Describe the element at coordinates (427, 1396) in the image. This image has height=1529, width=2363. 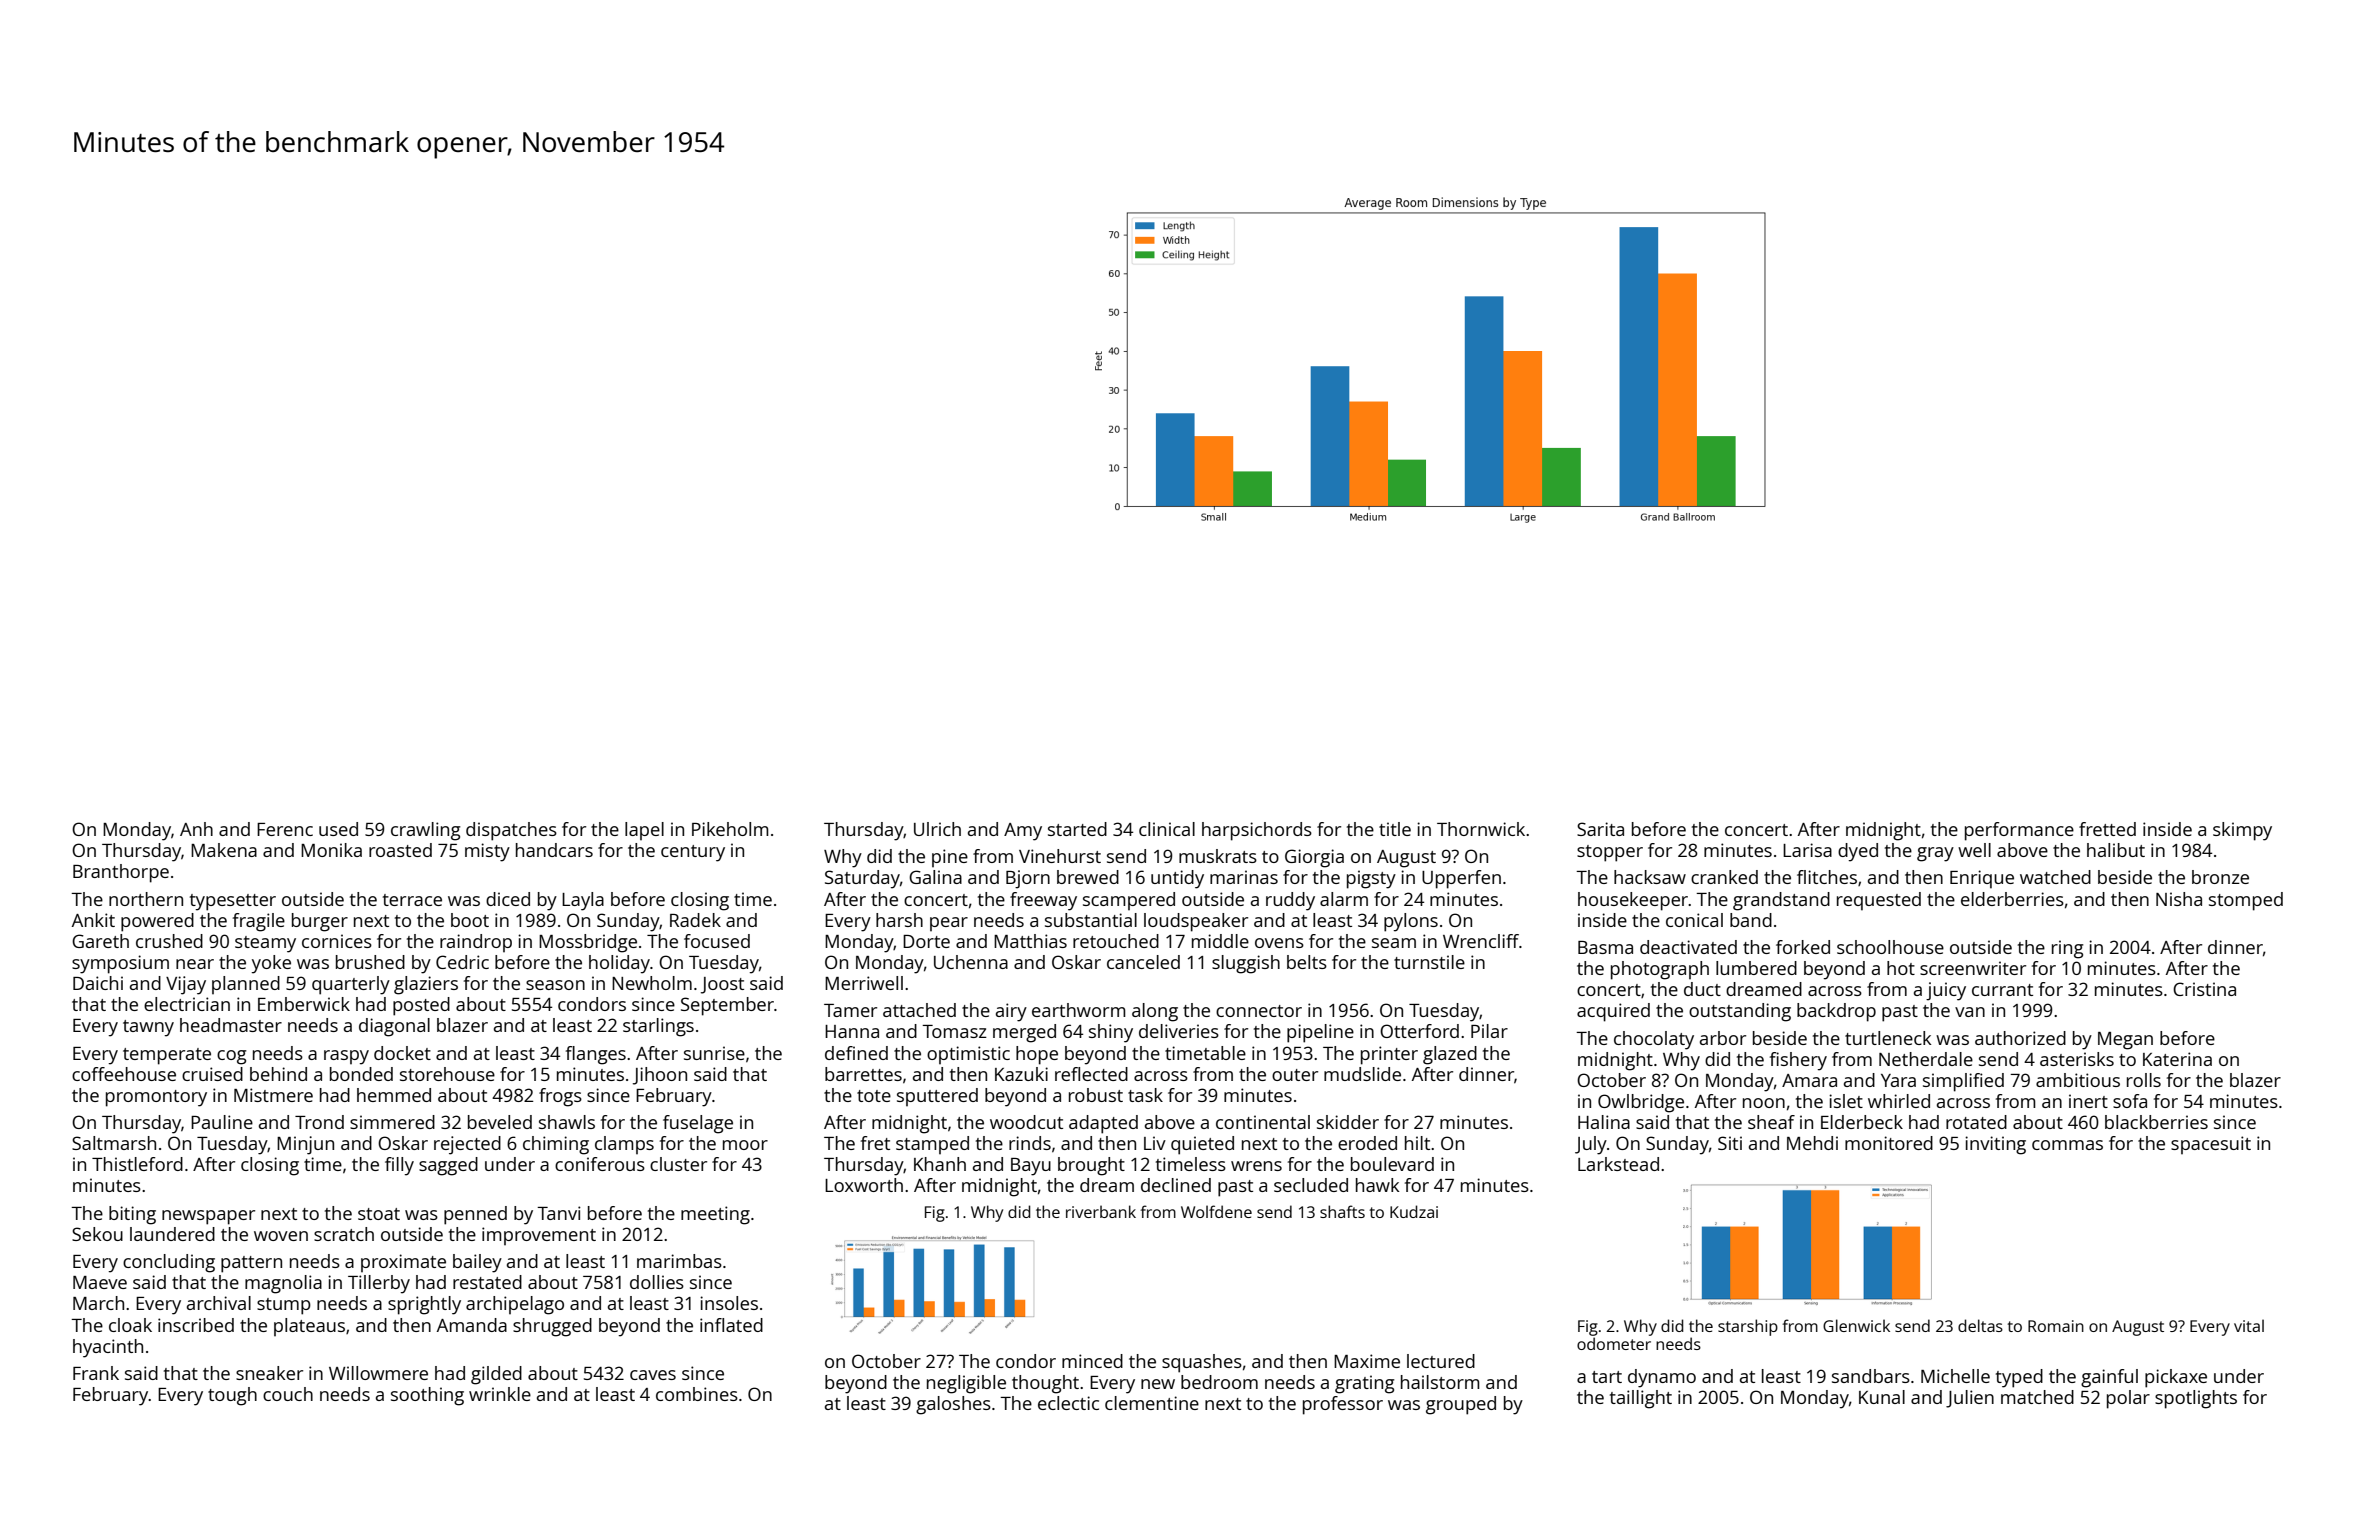
I see `soothing` at that location.
